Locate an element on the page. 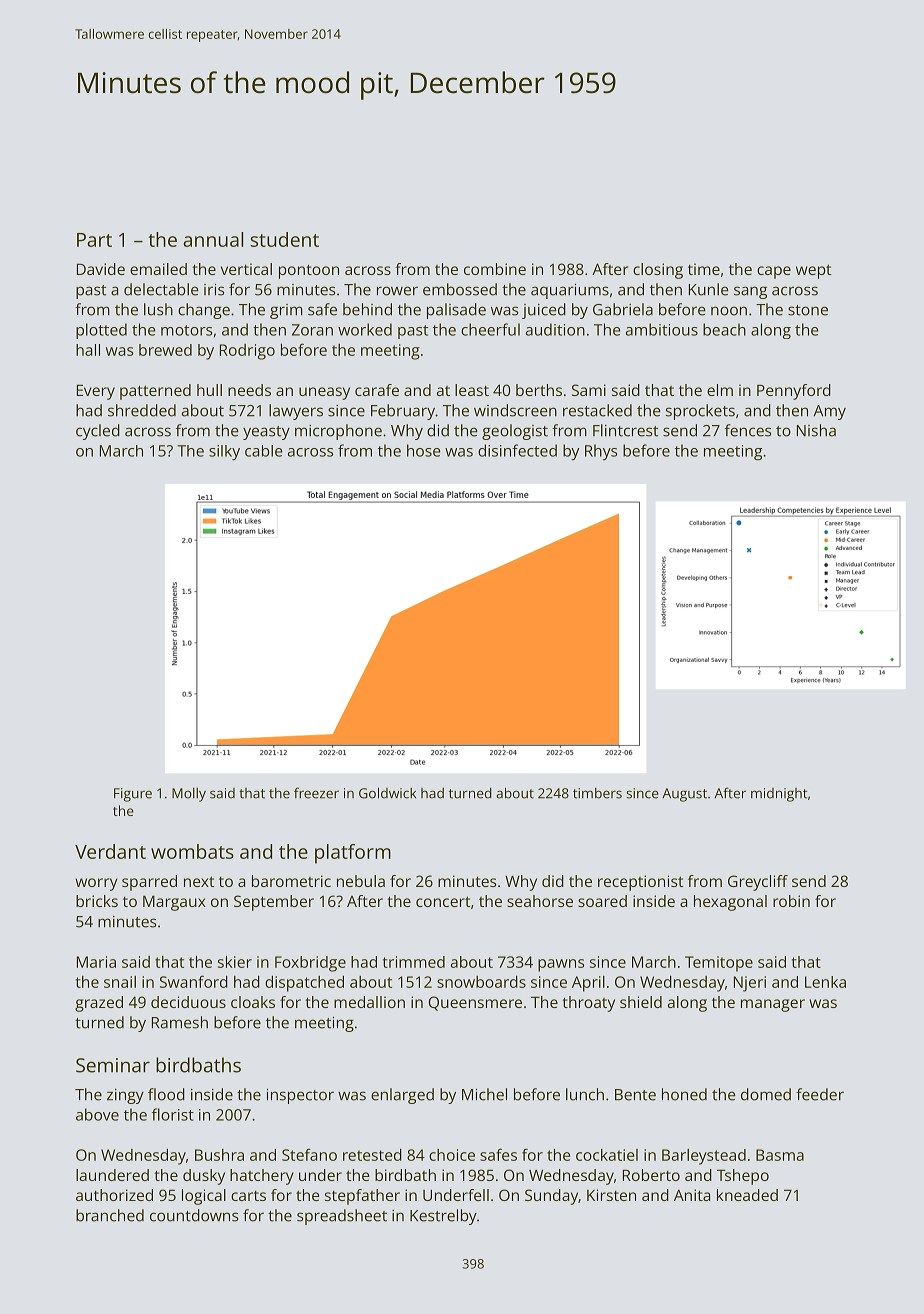  worry is located at coordinates (96, 884).
